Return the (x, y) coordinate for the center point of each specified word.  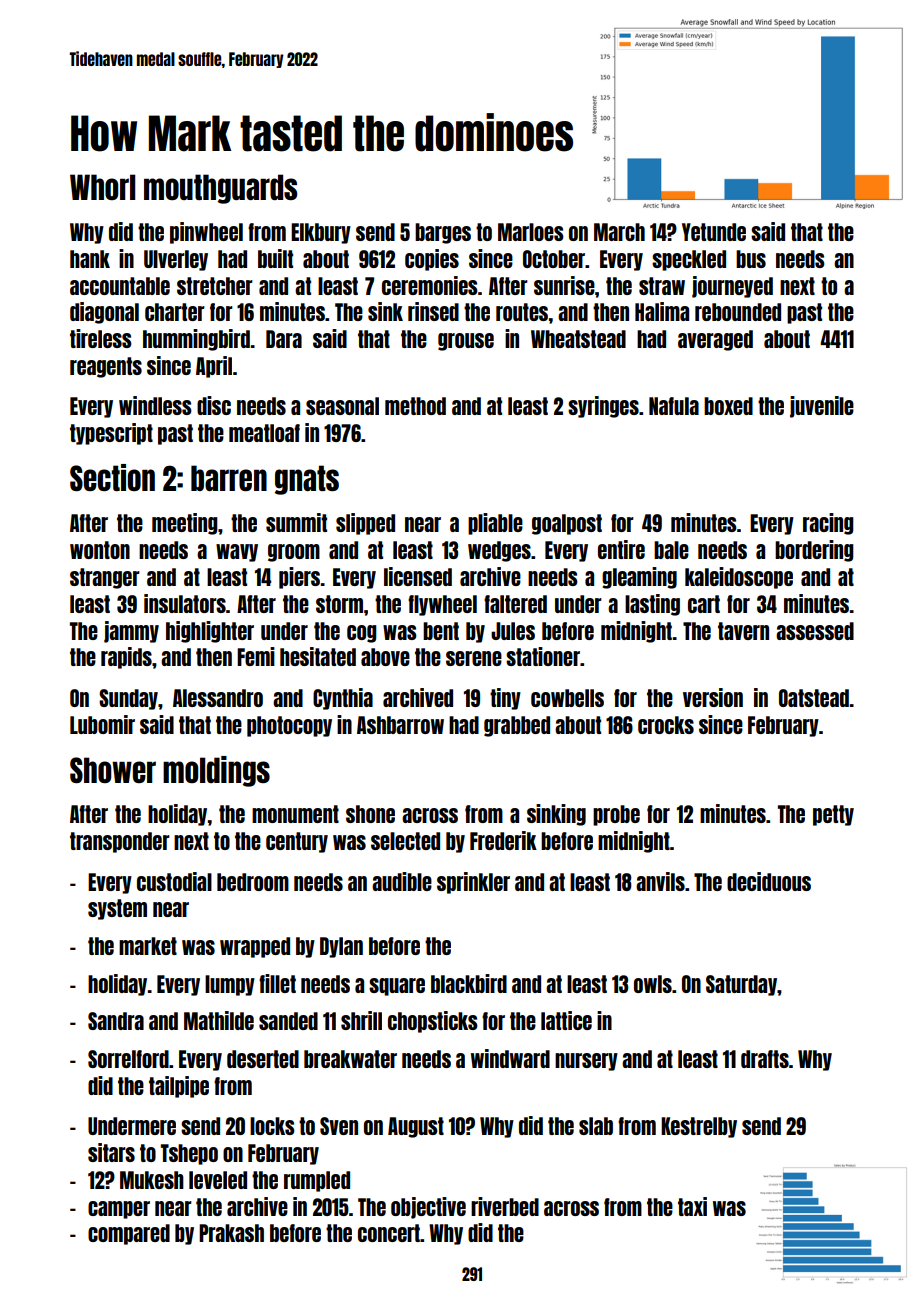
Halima (662, 311)
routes (522, 312)
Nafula (674, 406)
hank (90, 259)
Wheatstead (578, 339)
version (713, 697)
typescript (111, 434)
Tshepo (189, 1154)
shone (370, 814)
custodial (174, 881)
